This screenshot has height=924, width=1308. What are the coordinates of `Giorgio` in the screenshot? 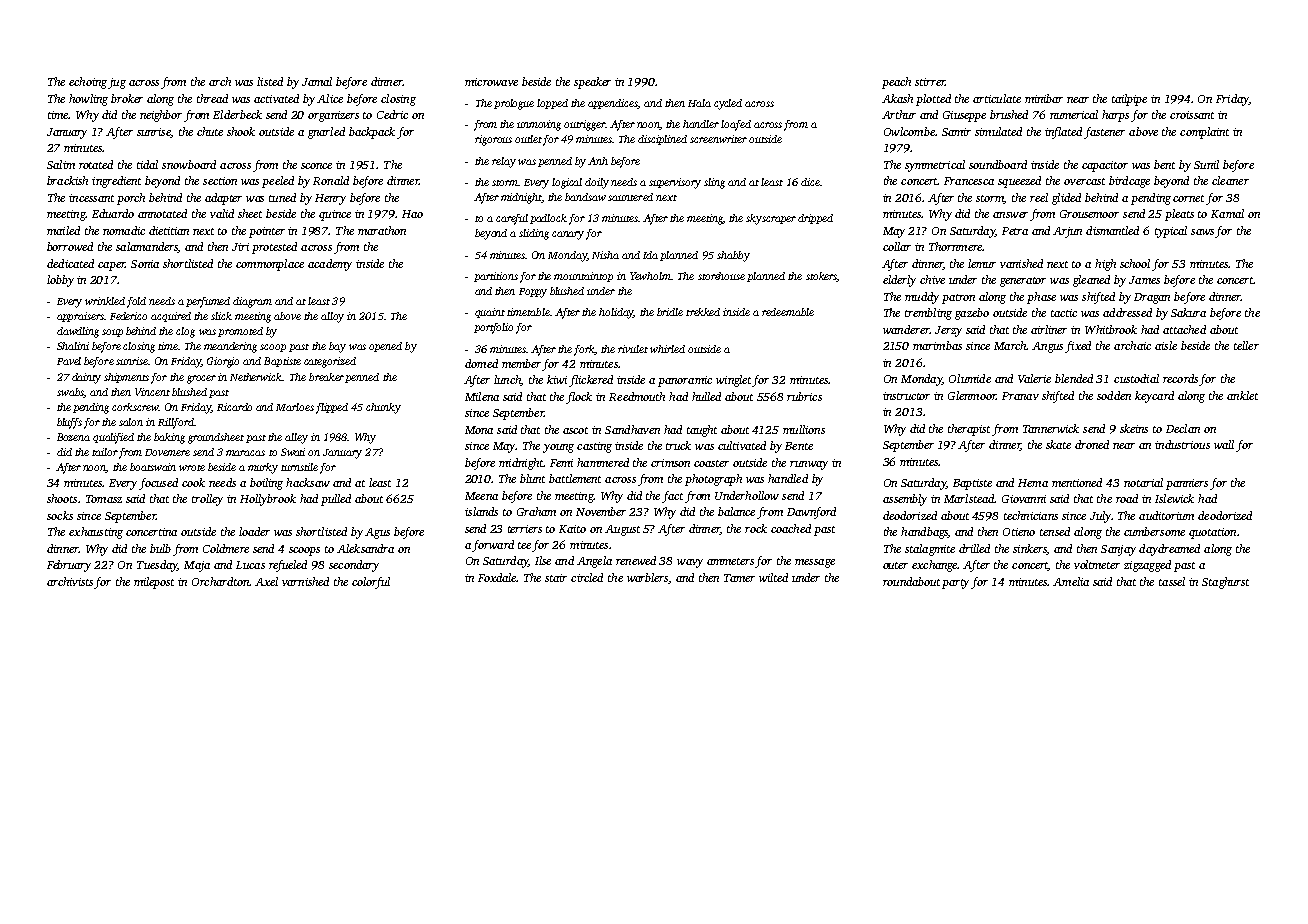 It's located at (223, 362).
